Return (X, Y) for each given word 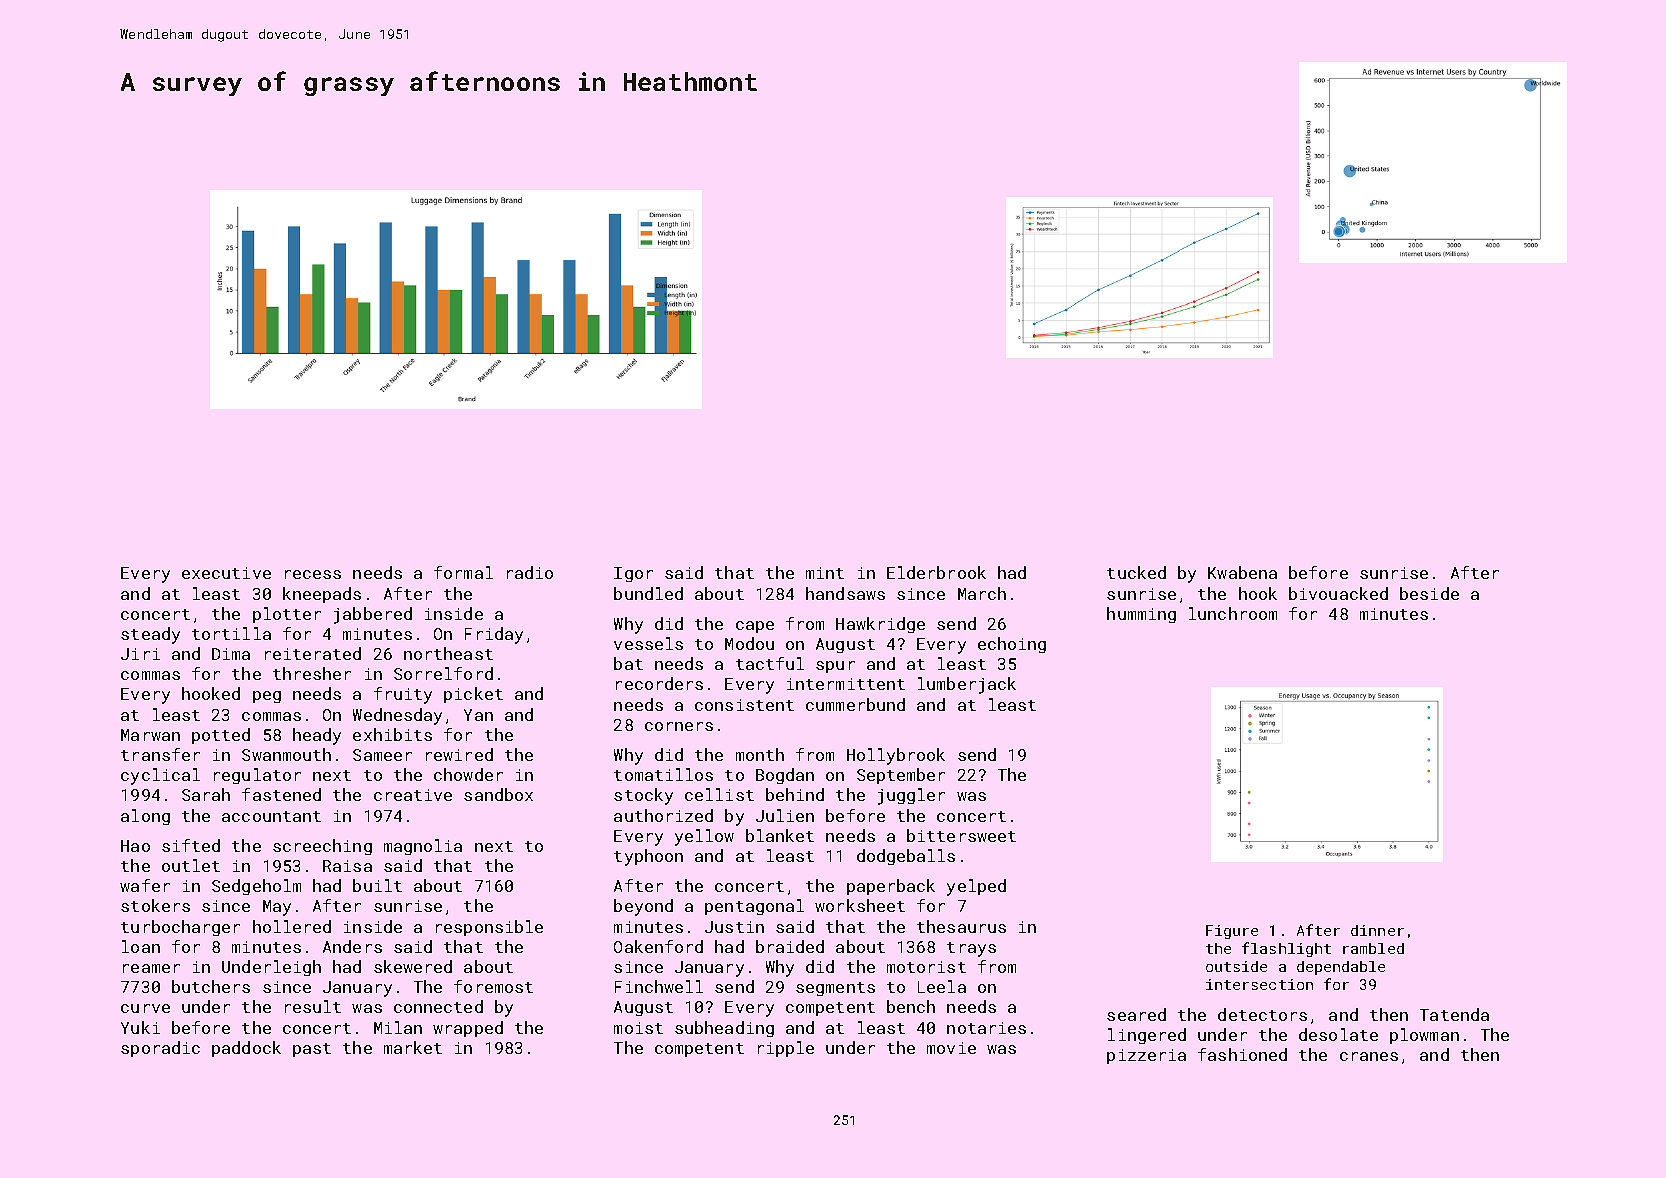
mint (825, 573)
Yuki (140, 1027)
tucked (1136, 572)
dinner (1377, 930)
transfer (160, 754)
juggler (911, 796)
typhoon (648, 857)
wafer (145, 885)
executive (226, 573)
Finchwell (659, 986)
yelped (976, 887)
